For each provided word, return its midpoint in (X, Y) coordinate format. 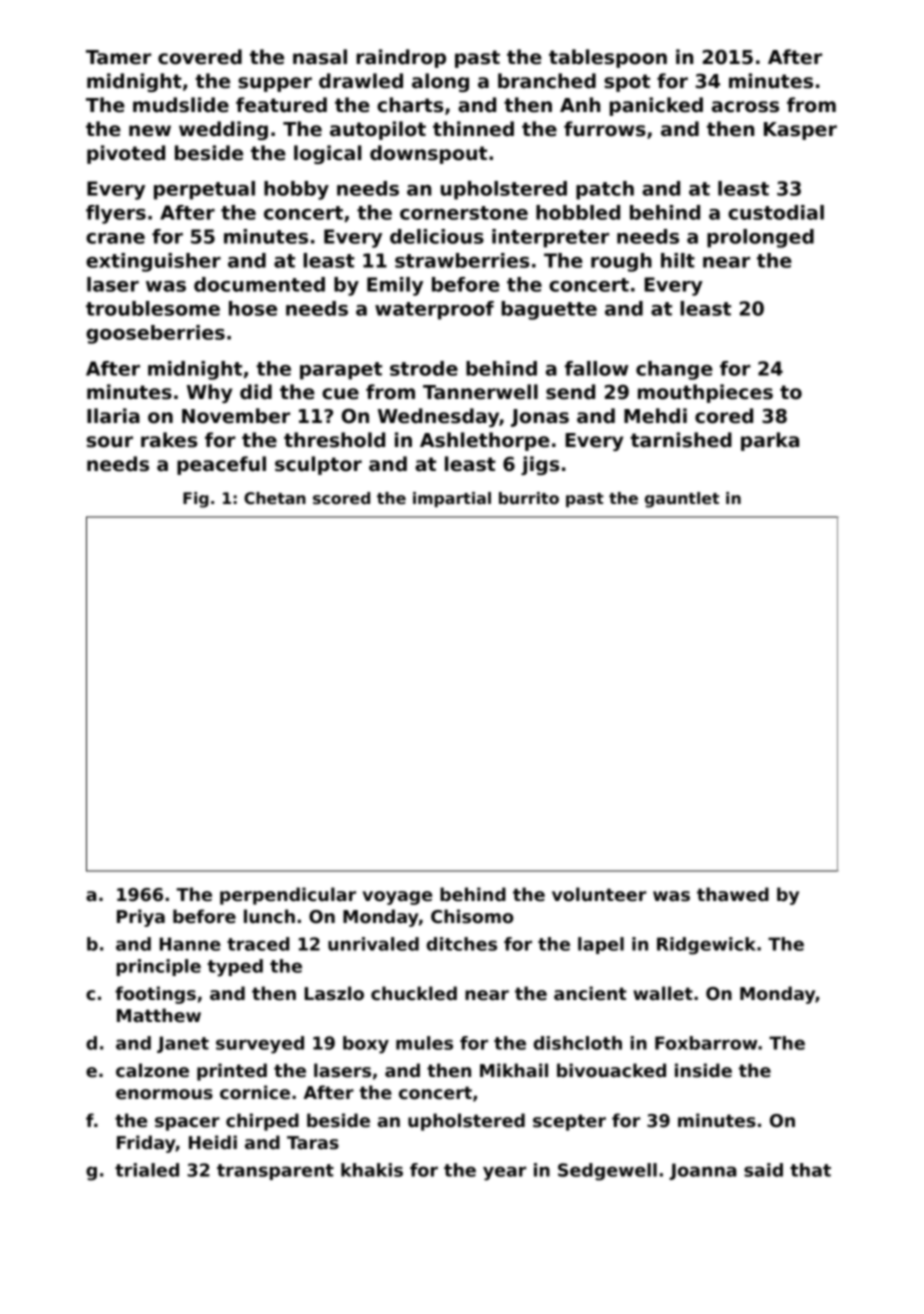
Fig (196, 500)
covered (200, 57)
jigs (540, 465)
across (745, 107)
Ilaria (113, 416)
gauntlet (682, 500)
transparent (275, 1172)
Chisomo (472, 916)
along (440, 82)
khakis (372, 1170)
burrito (529, 498)
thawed (733, 894)
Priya (141, 918)
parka (770, 441)
